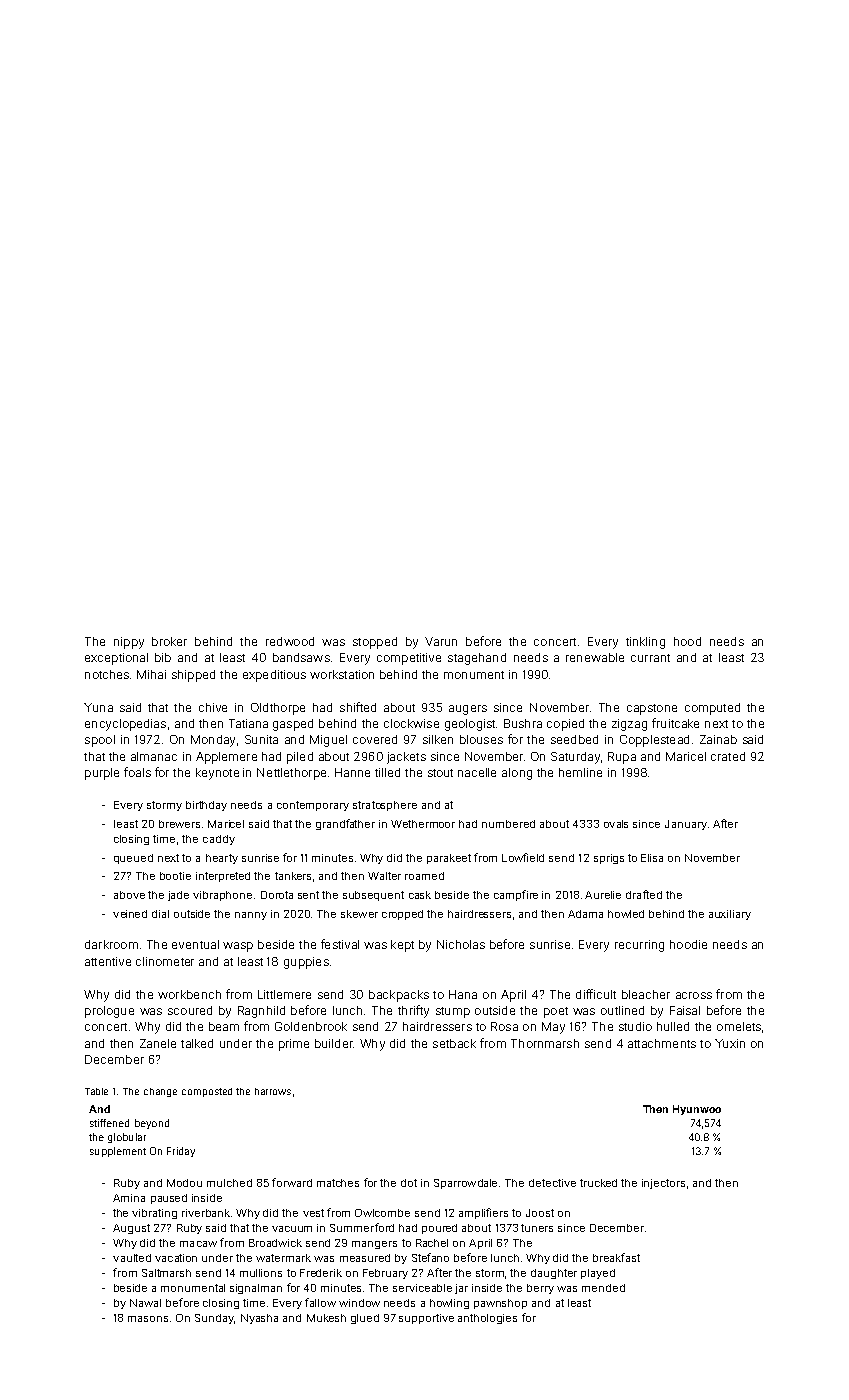 The width and height of the screenshot is (849, 1400). Describe the element at coordinates (118, 1152) in the screenshot. I see `supplement` at that location.
